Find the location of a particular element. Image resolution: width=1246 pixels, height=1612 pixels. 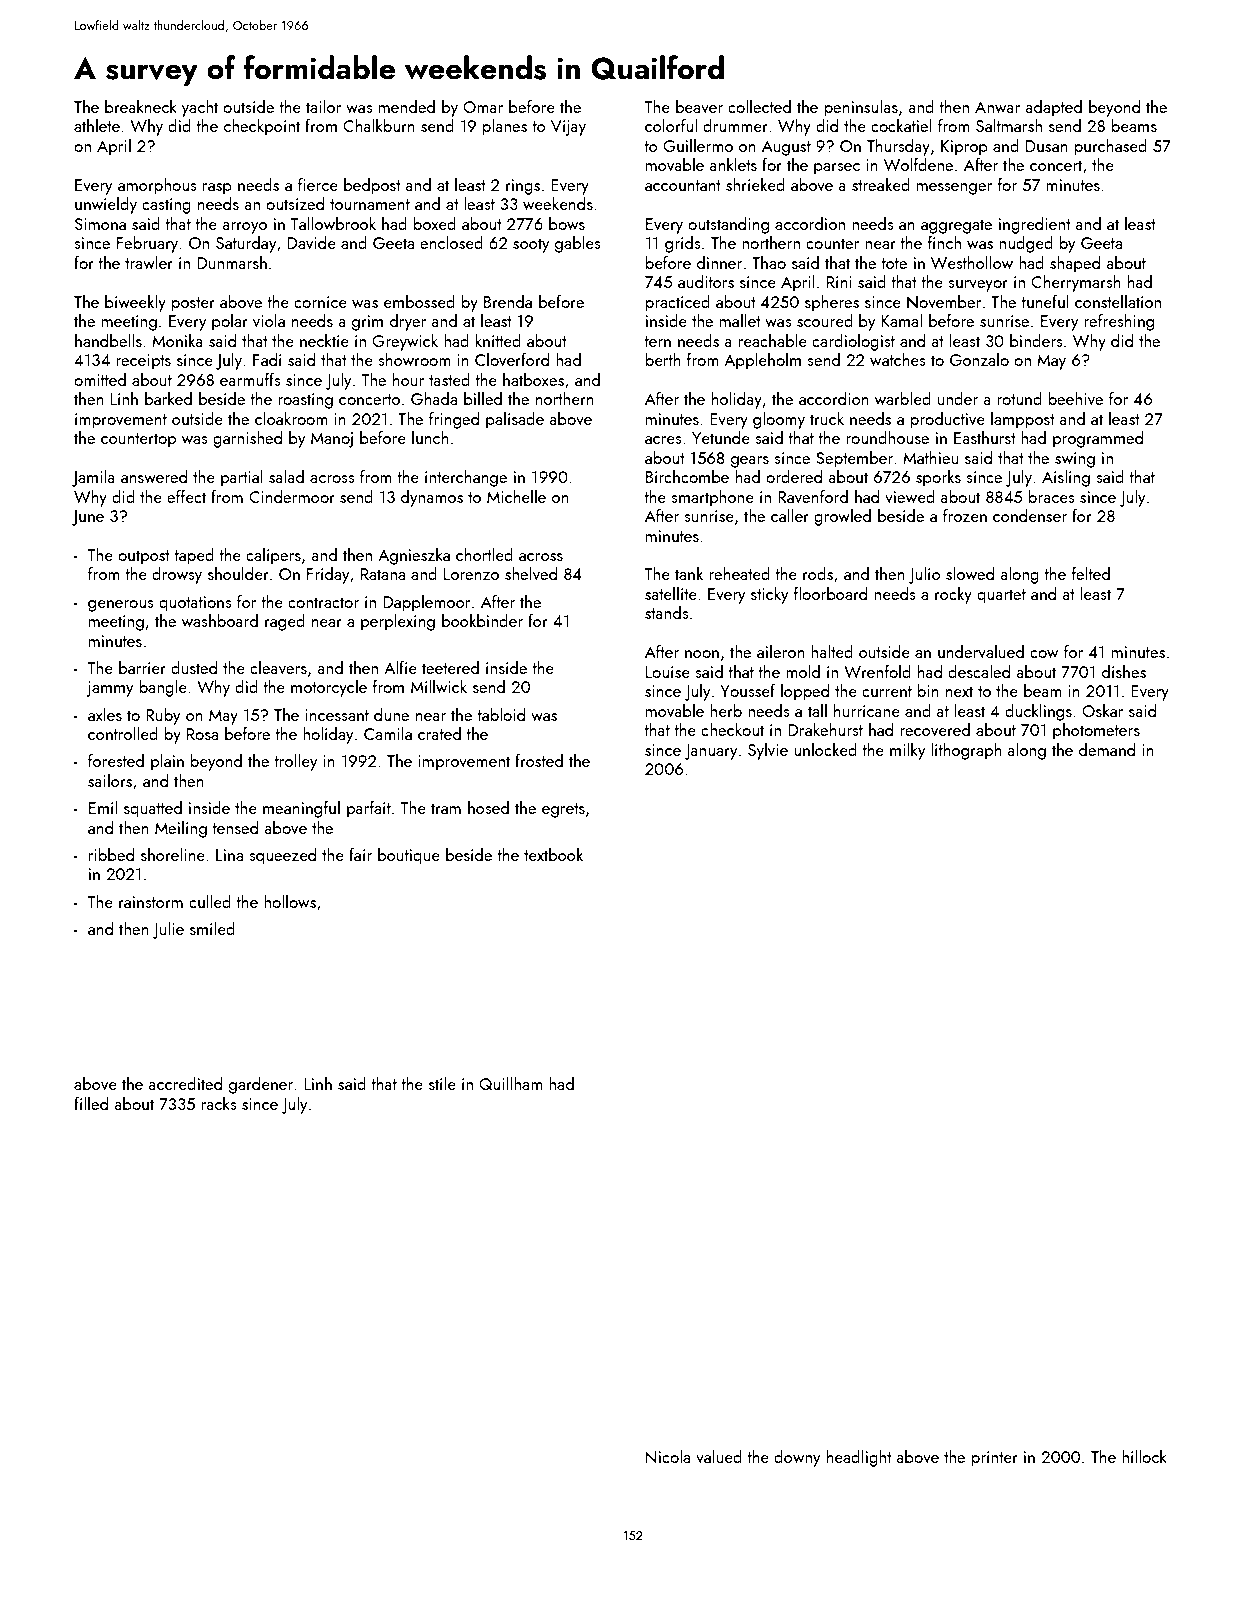

braces is located at coordinates (1051, 496).
